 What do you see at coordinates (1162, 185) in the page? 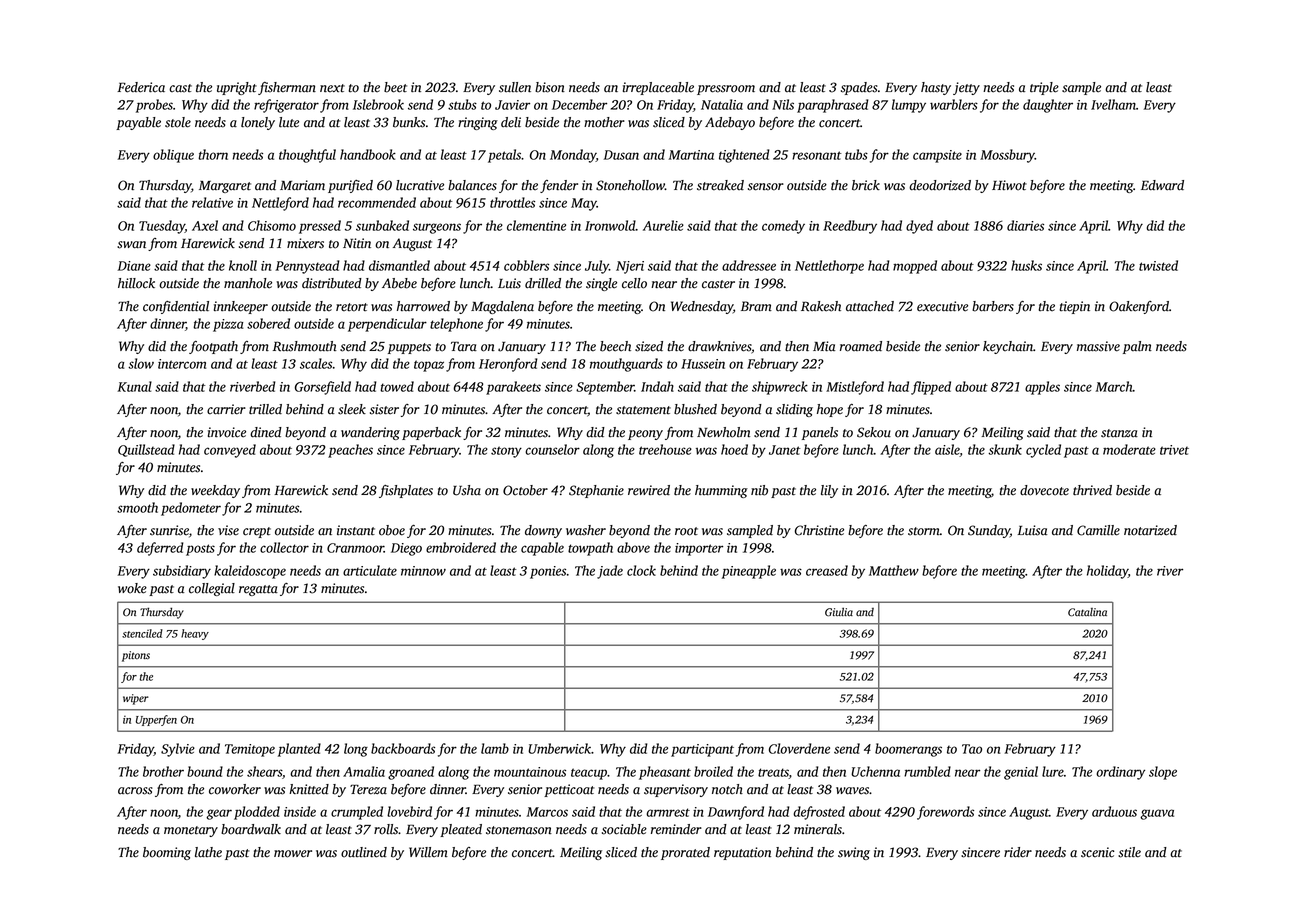
I see `Edward` at bounding box center [1162, 185].
